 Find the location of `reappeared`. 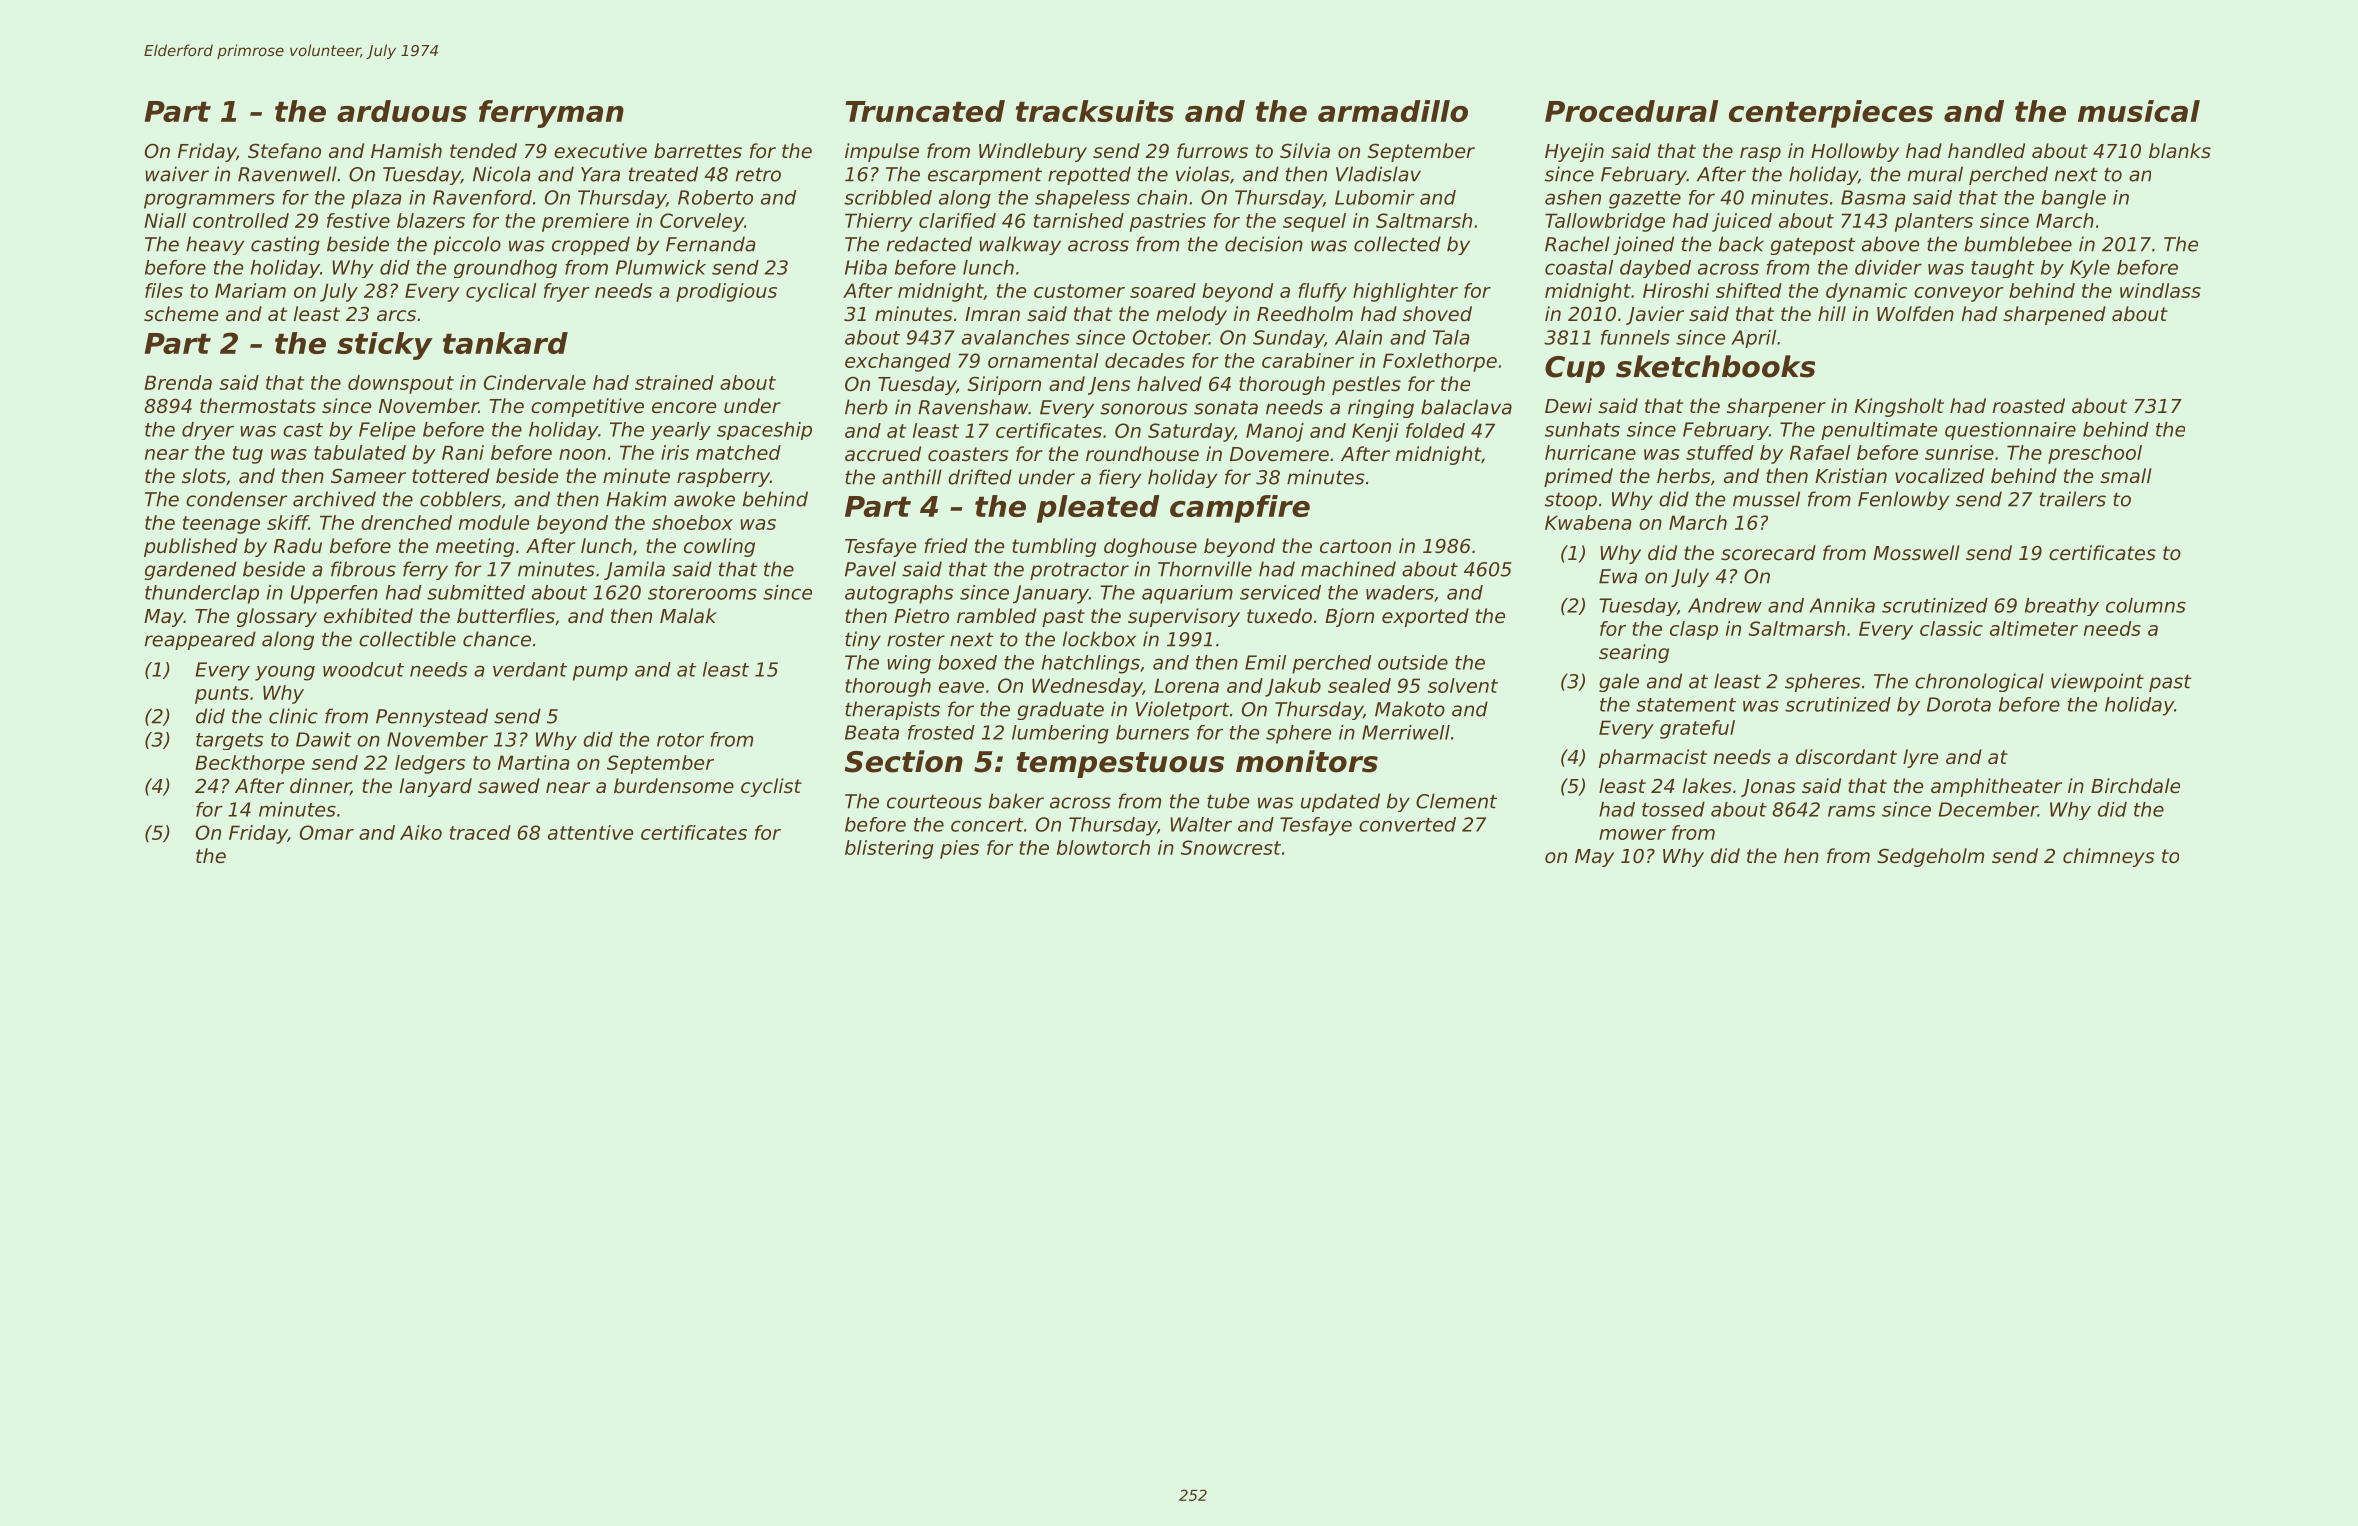

reappeared is located at coordinates (200, 640).
